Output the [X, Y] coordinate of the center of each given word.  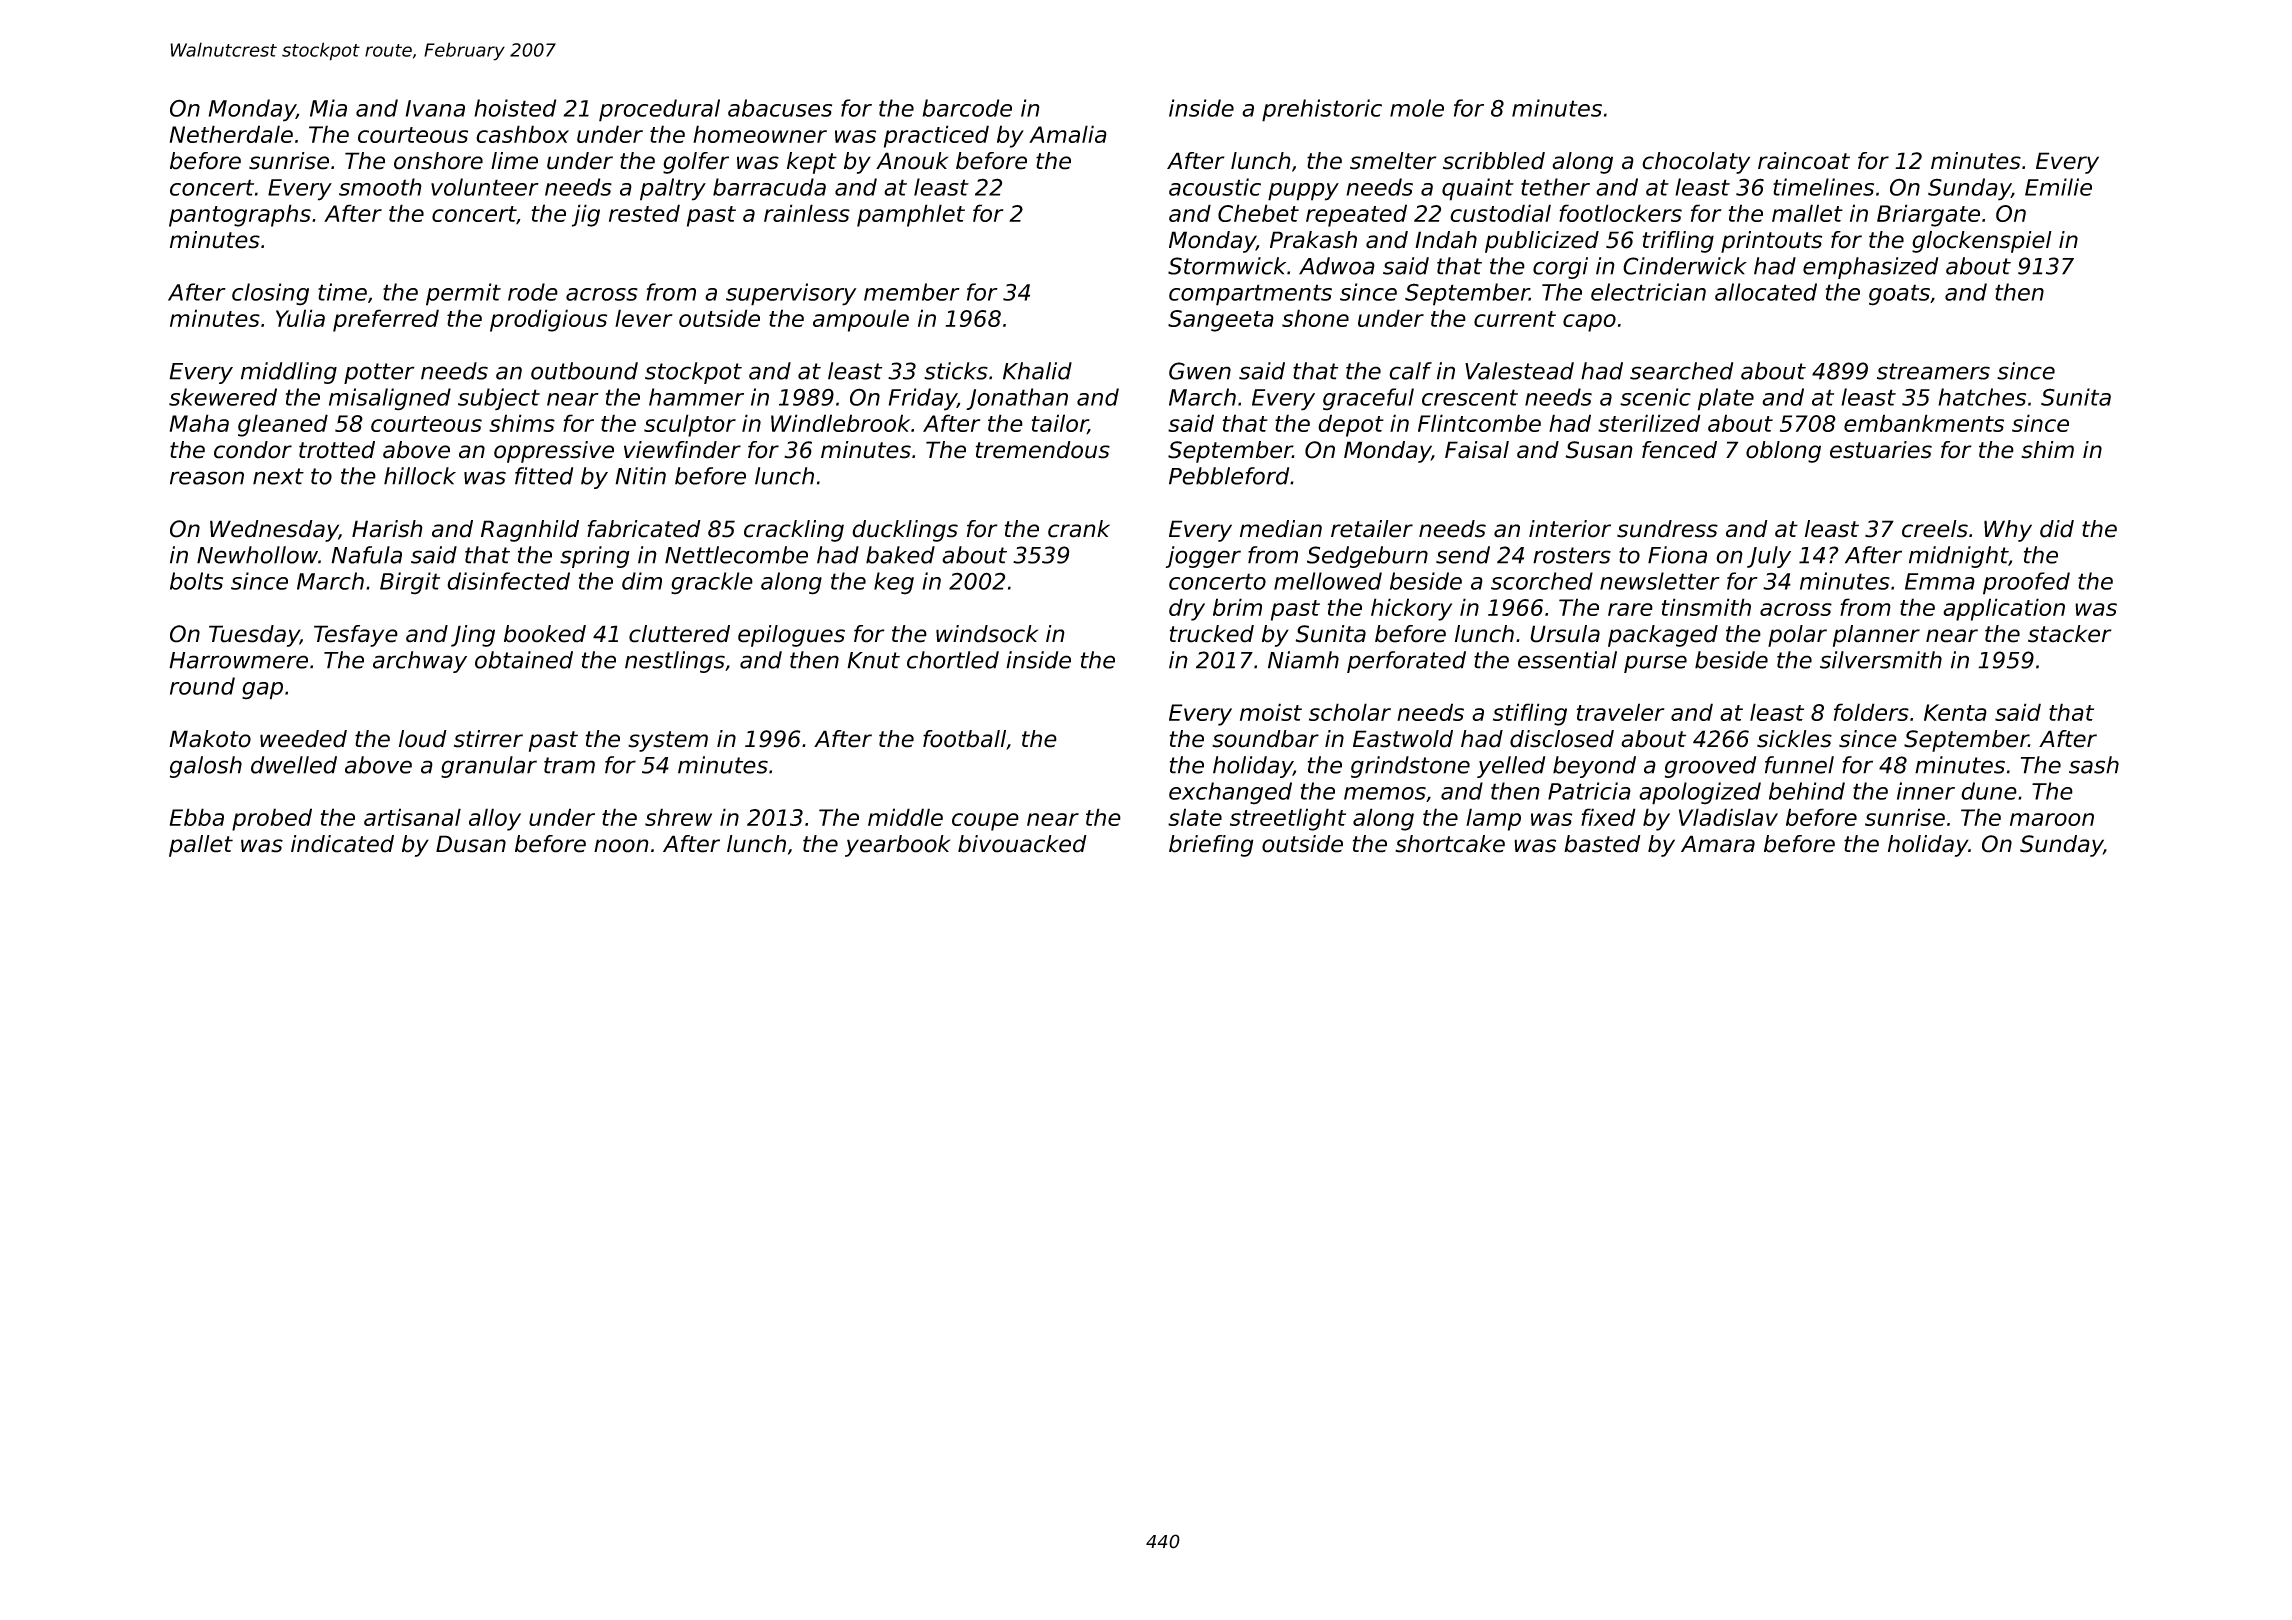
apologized [1700, 793]
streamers [1933, 371]
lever [644, 318]
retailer [1372, 529]
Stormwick [1227, 266]
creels [1935, 529]
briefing [1211, 846]
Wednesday [274, 531]
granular [489, 767]
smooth [380, 187]
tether [1555, 187]
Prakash [1313, 240]
